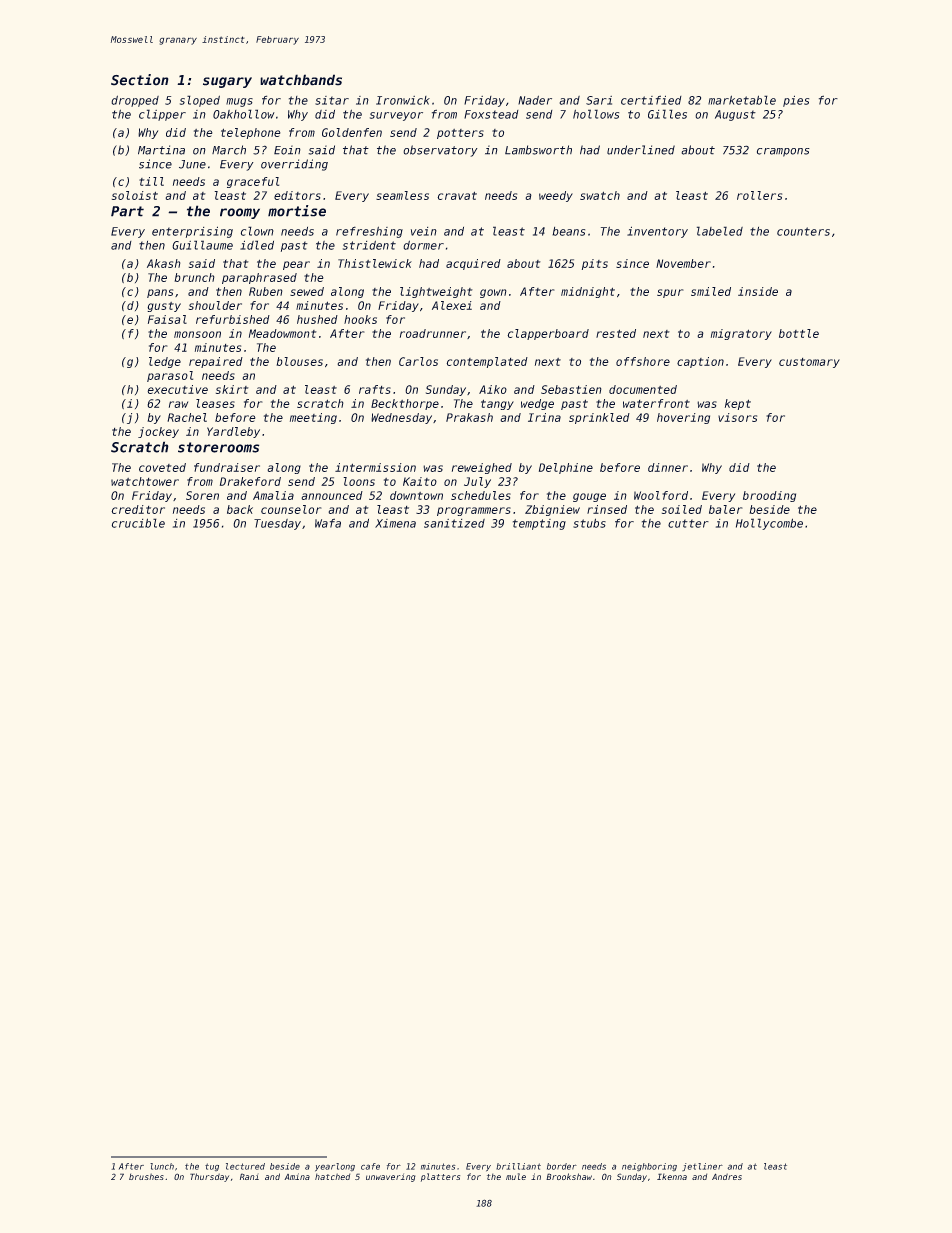  I want to click on baler, so click(726, 509).
